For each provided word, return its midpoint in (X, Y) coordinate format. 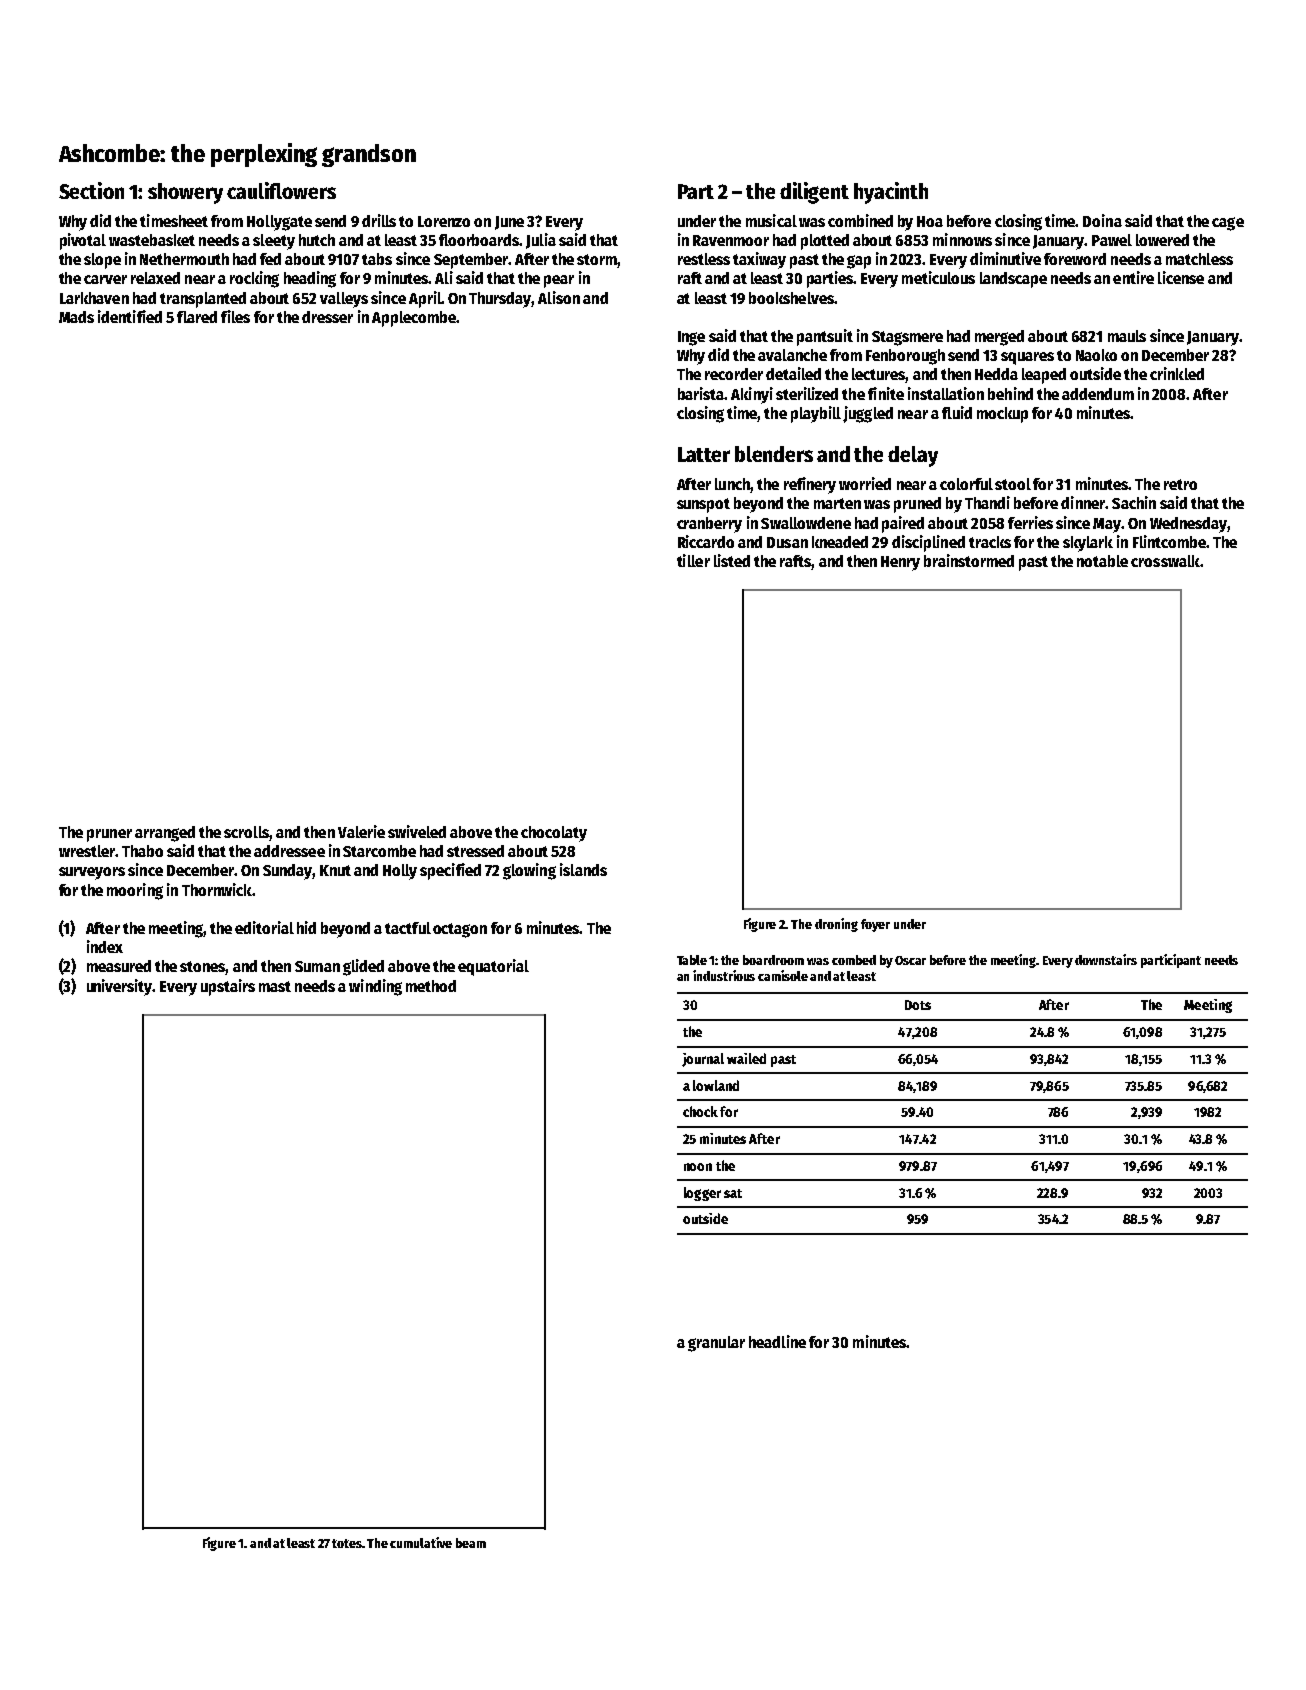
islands (583, 869)
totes (347, 1543)
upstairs (228, 987)
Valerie (361, 831)
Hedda (996, 374)
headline (777, 1341)
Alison (559, 297)
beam (471, 1543)
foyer (875, 925)
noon (698, 1167)
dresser (327, 317)
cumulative (421, 1542)
